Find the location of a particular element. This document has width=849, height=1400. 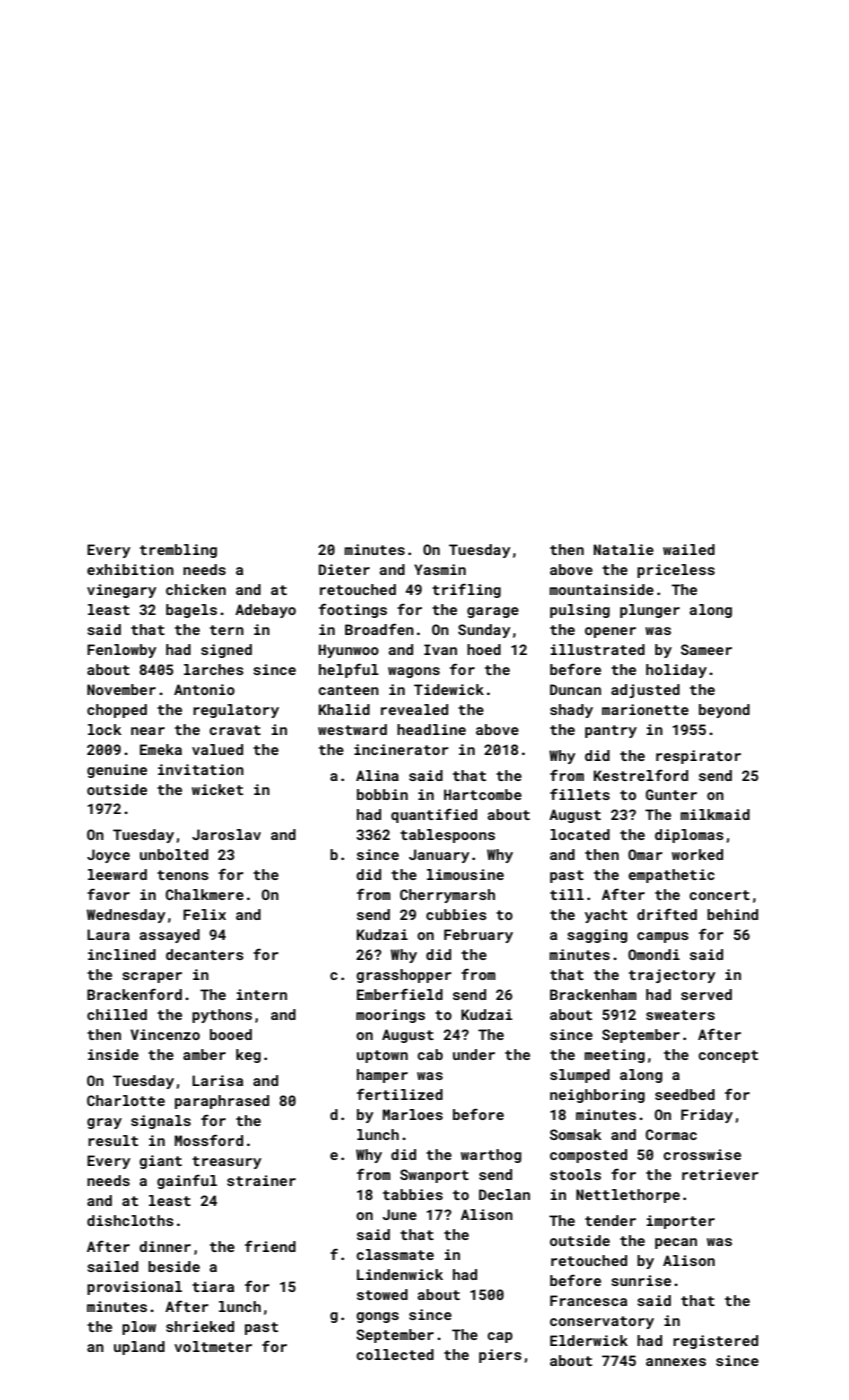

November is located at coordinates (121, 689).
